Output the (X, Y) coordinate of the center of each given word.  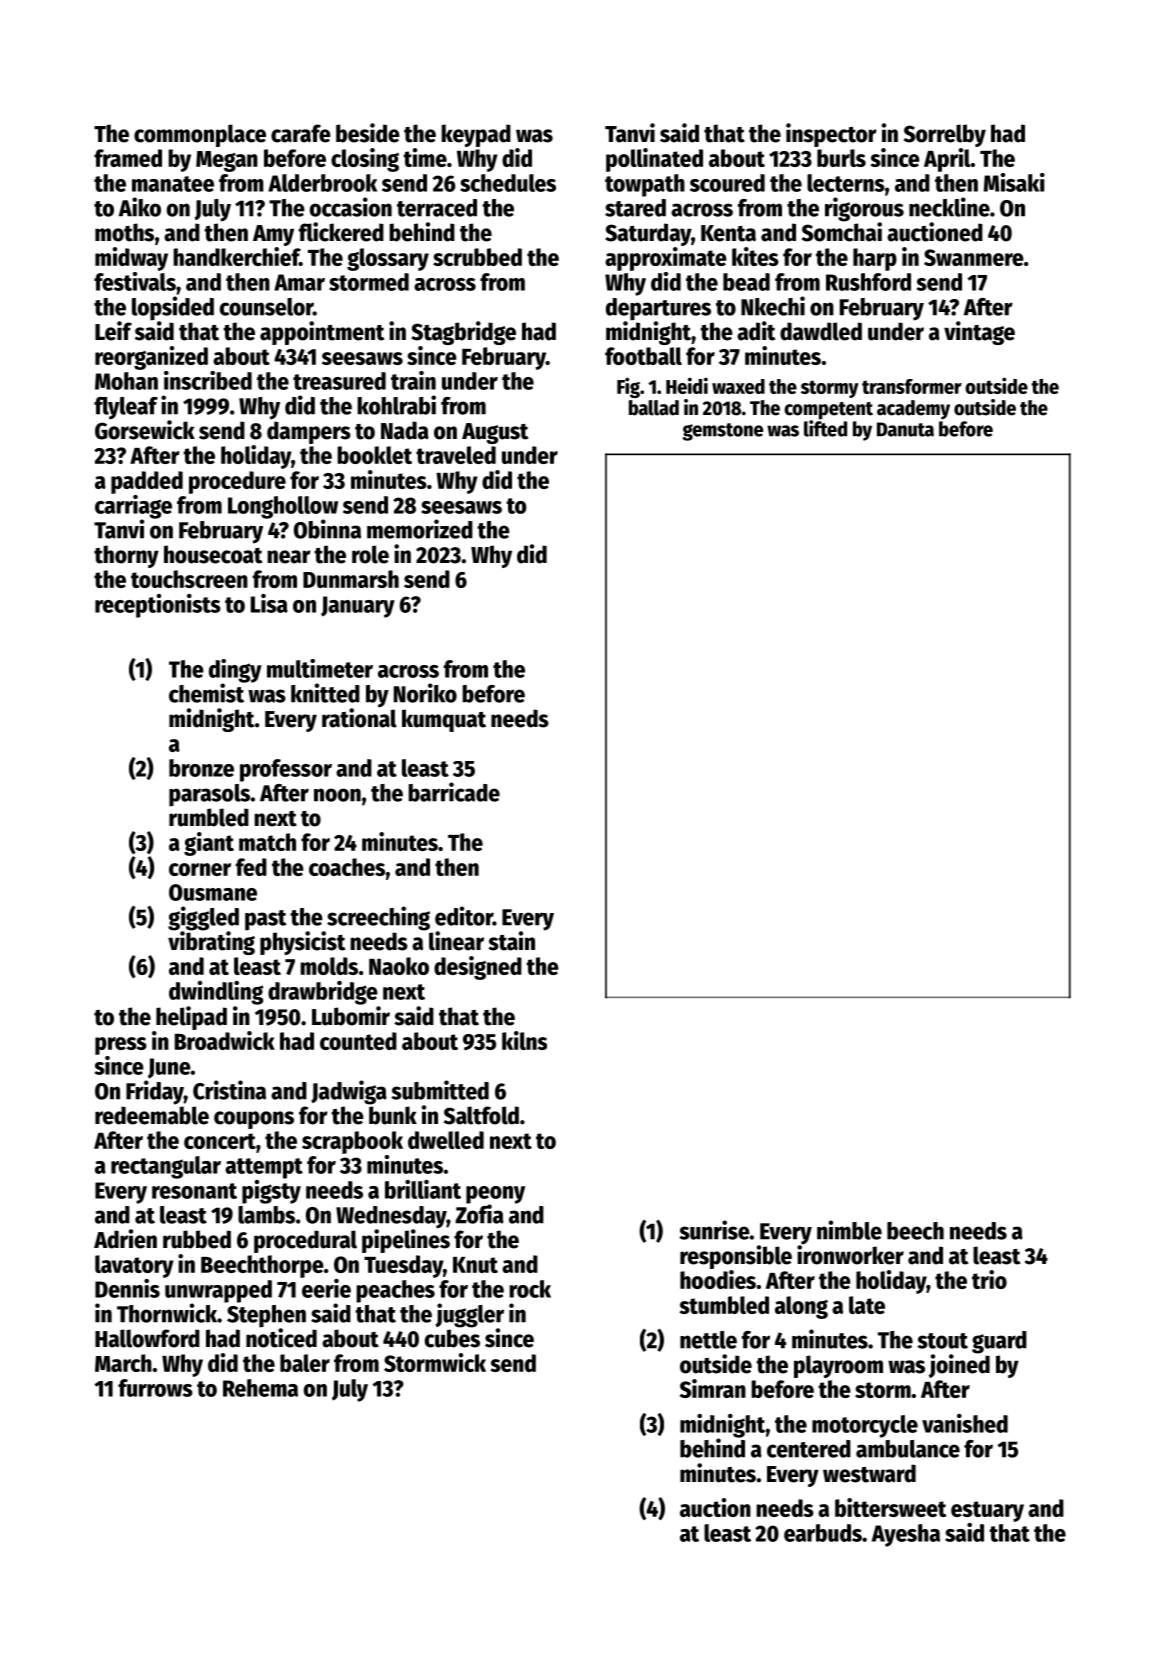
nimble (849, 1230)
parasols (209, 795)
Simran (713, 1388)
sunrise (714, 1230)
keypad (476, 135)
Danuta (905, 429)
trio (989, 1279)
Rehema (260, 1388)
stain (511, 941)
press (121, 1046)
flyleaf (126, 408)
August (495, 433)
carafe (301, 133)
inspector (831, 135)
